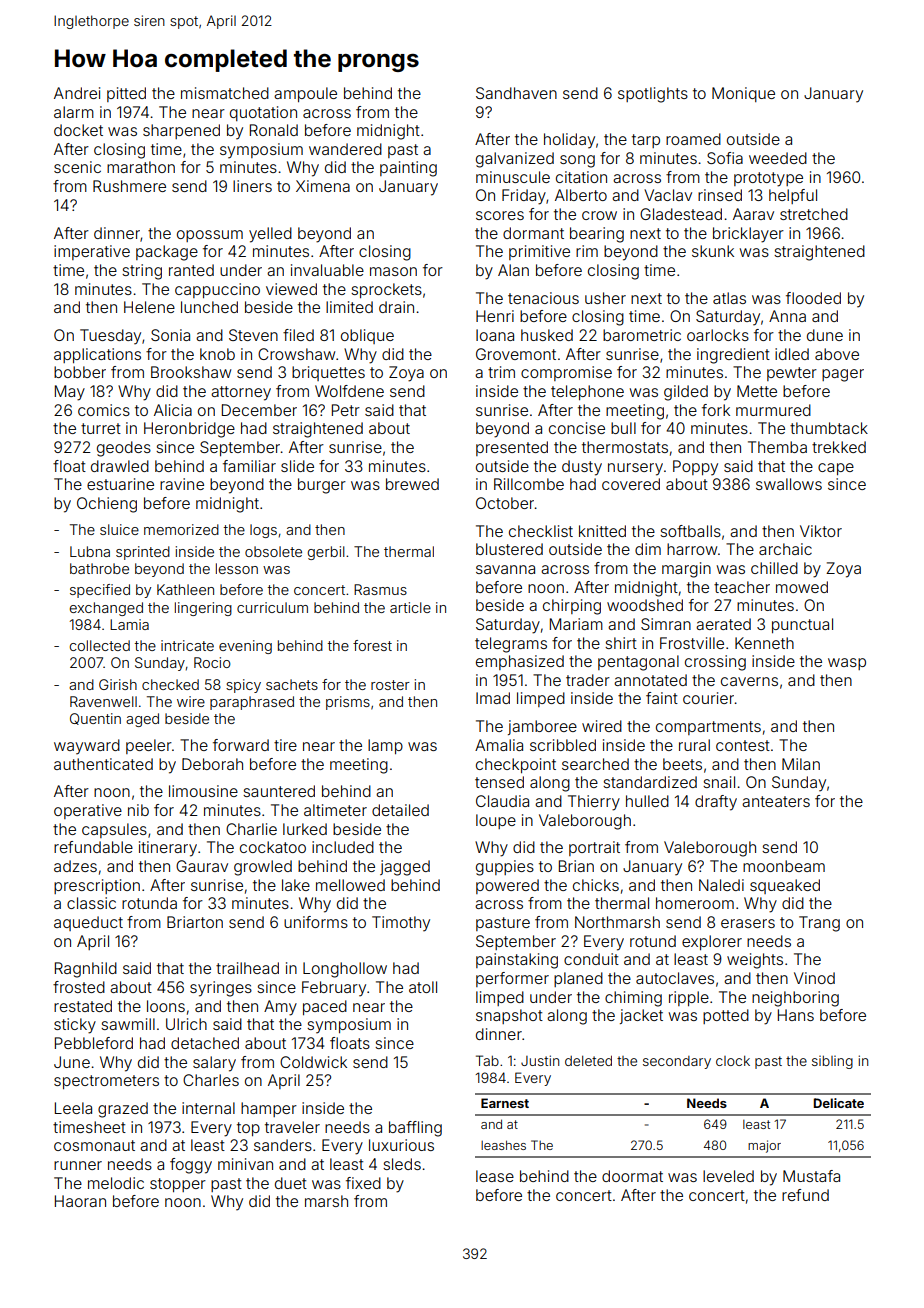  What do you see at coordinates (191, 1166) in the document?
I see `foggy` at bounding box center [191, 1166].
